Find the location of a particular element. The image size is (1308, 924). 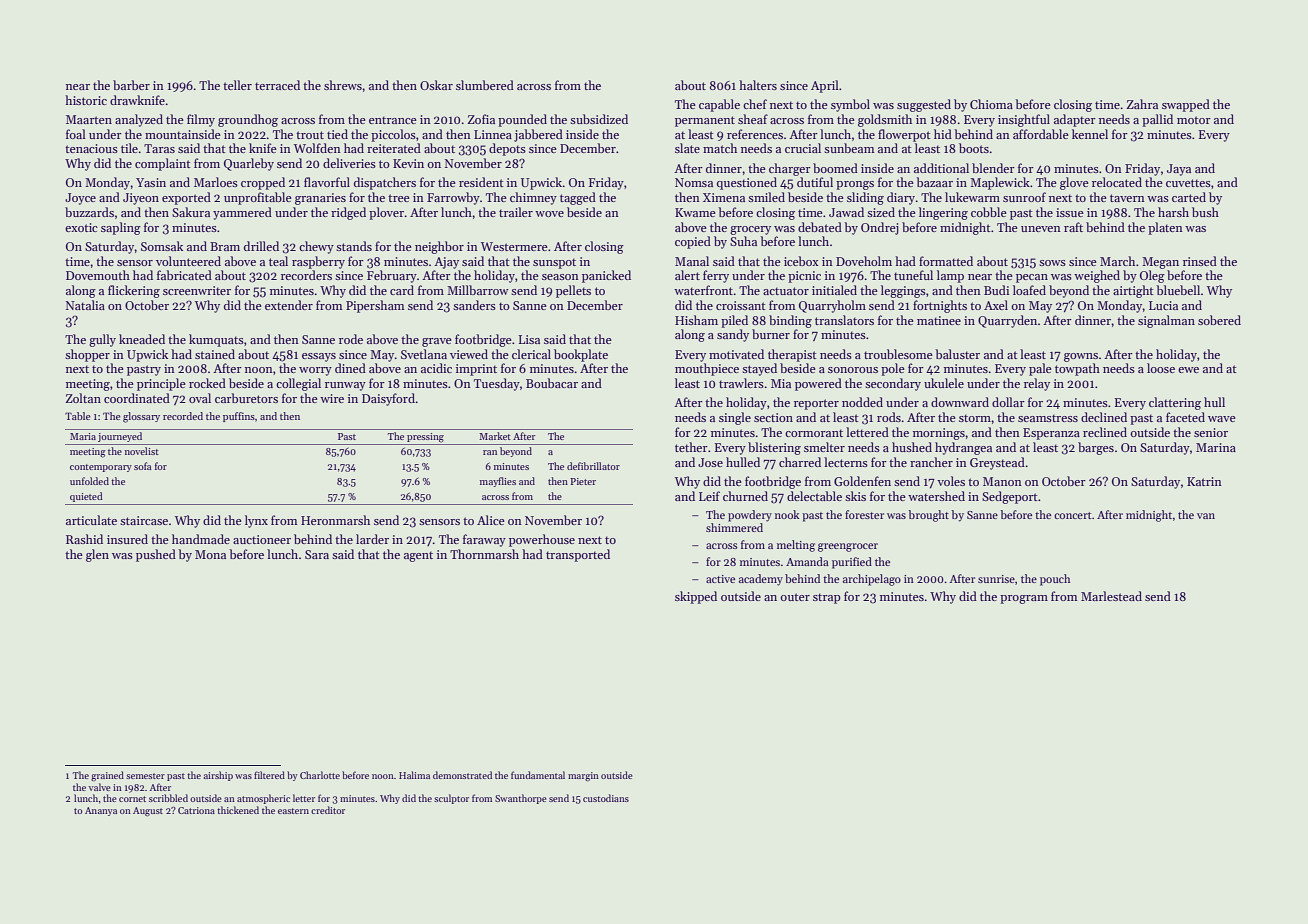

Heronmarsh is located at coordinates (335, 520).
